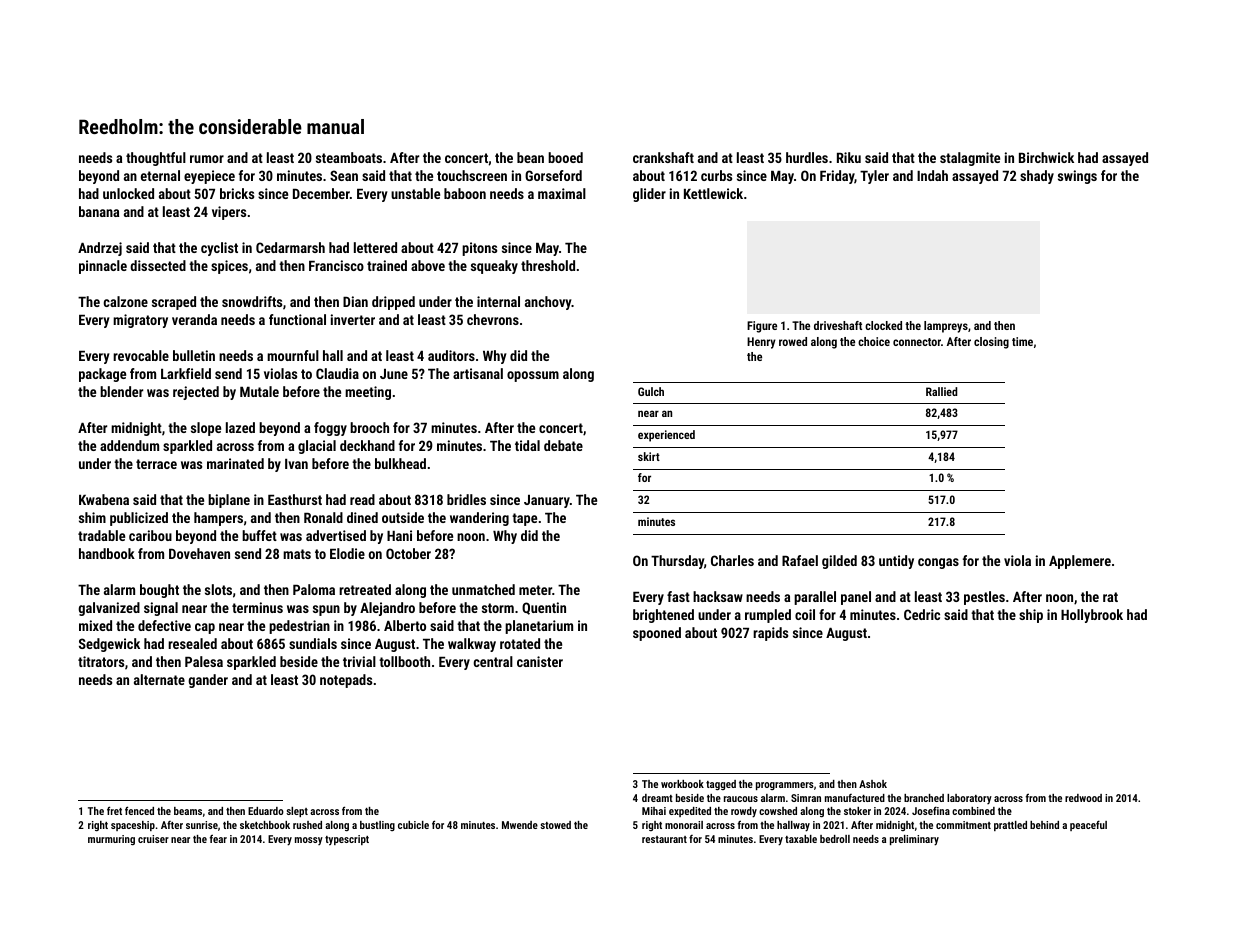 The width and height of the page is (1233, 952). Describe the element at coordinates (530, 157) in the page. I see `bean` at that location.
